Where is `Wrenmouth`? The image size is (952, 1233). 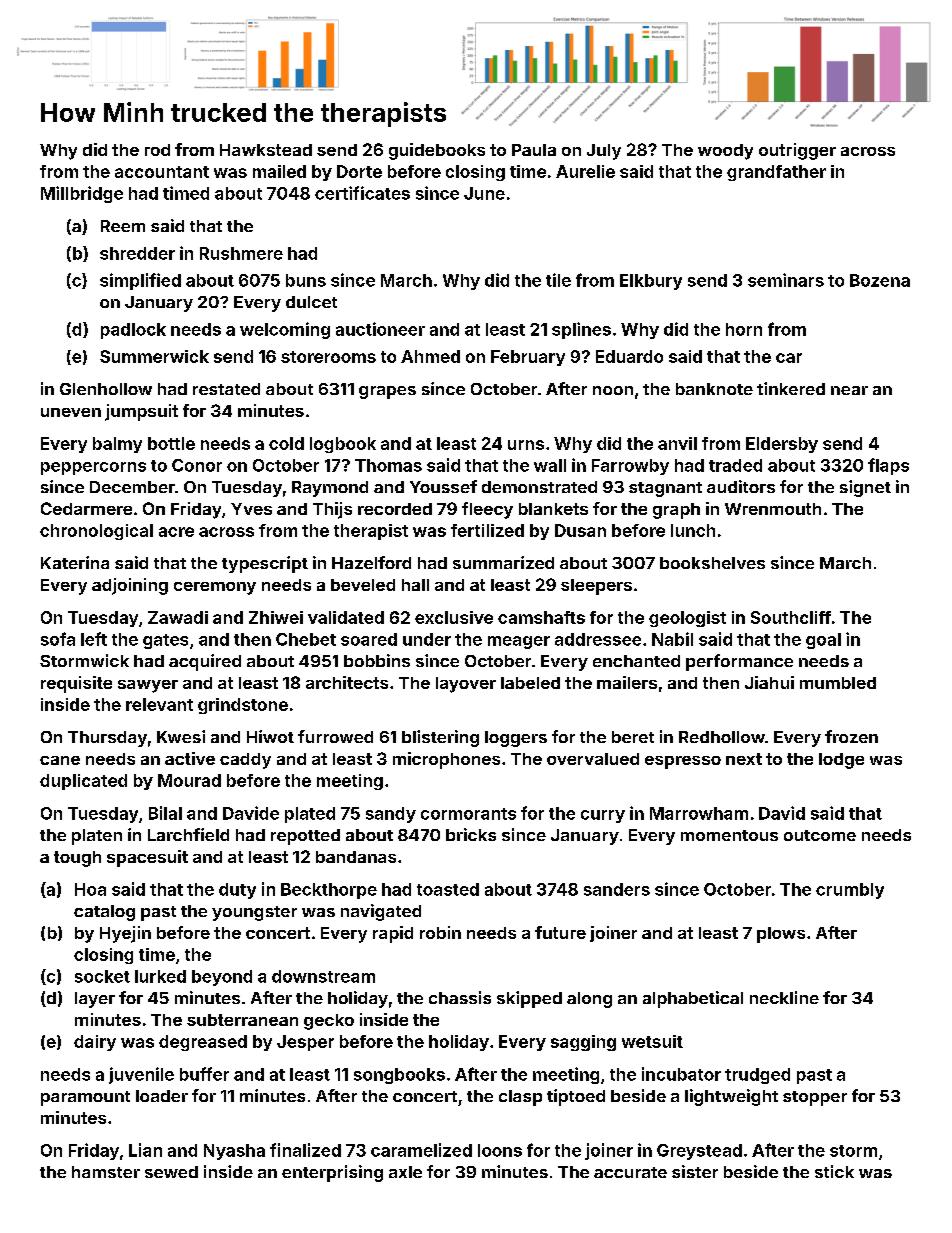 Wrenmouth is located at coordinates (773, 509).
